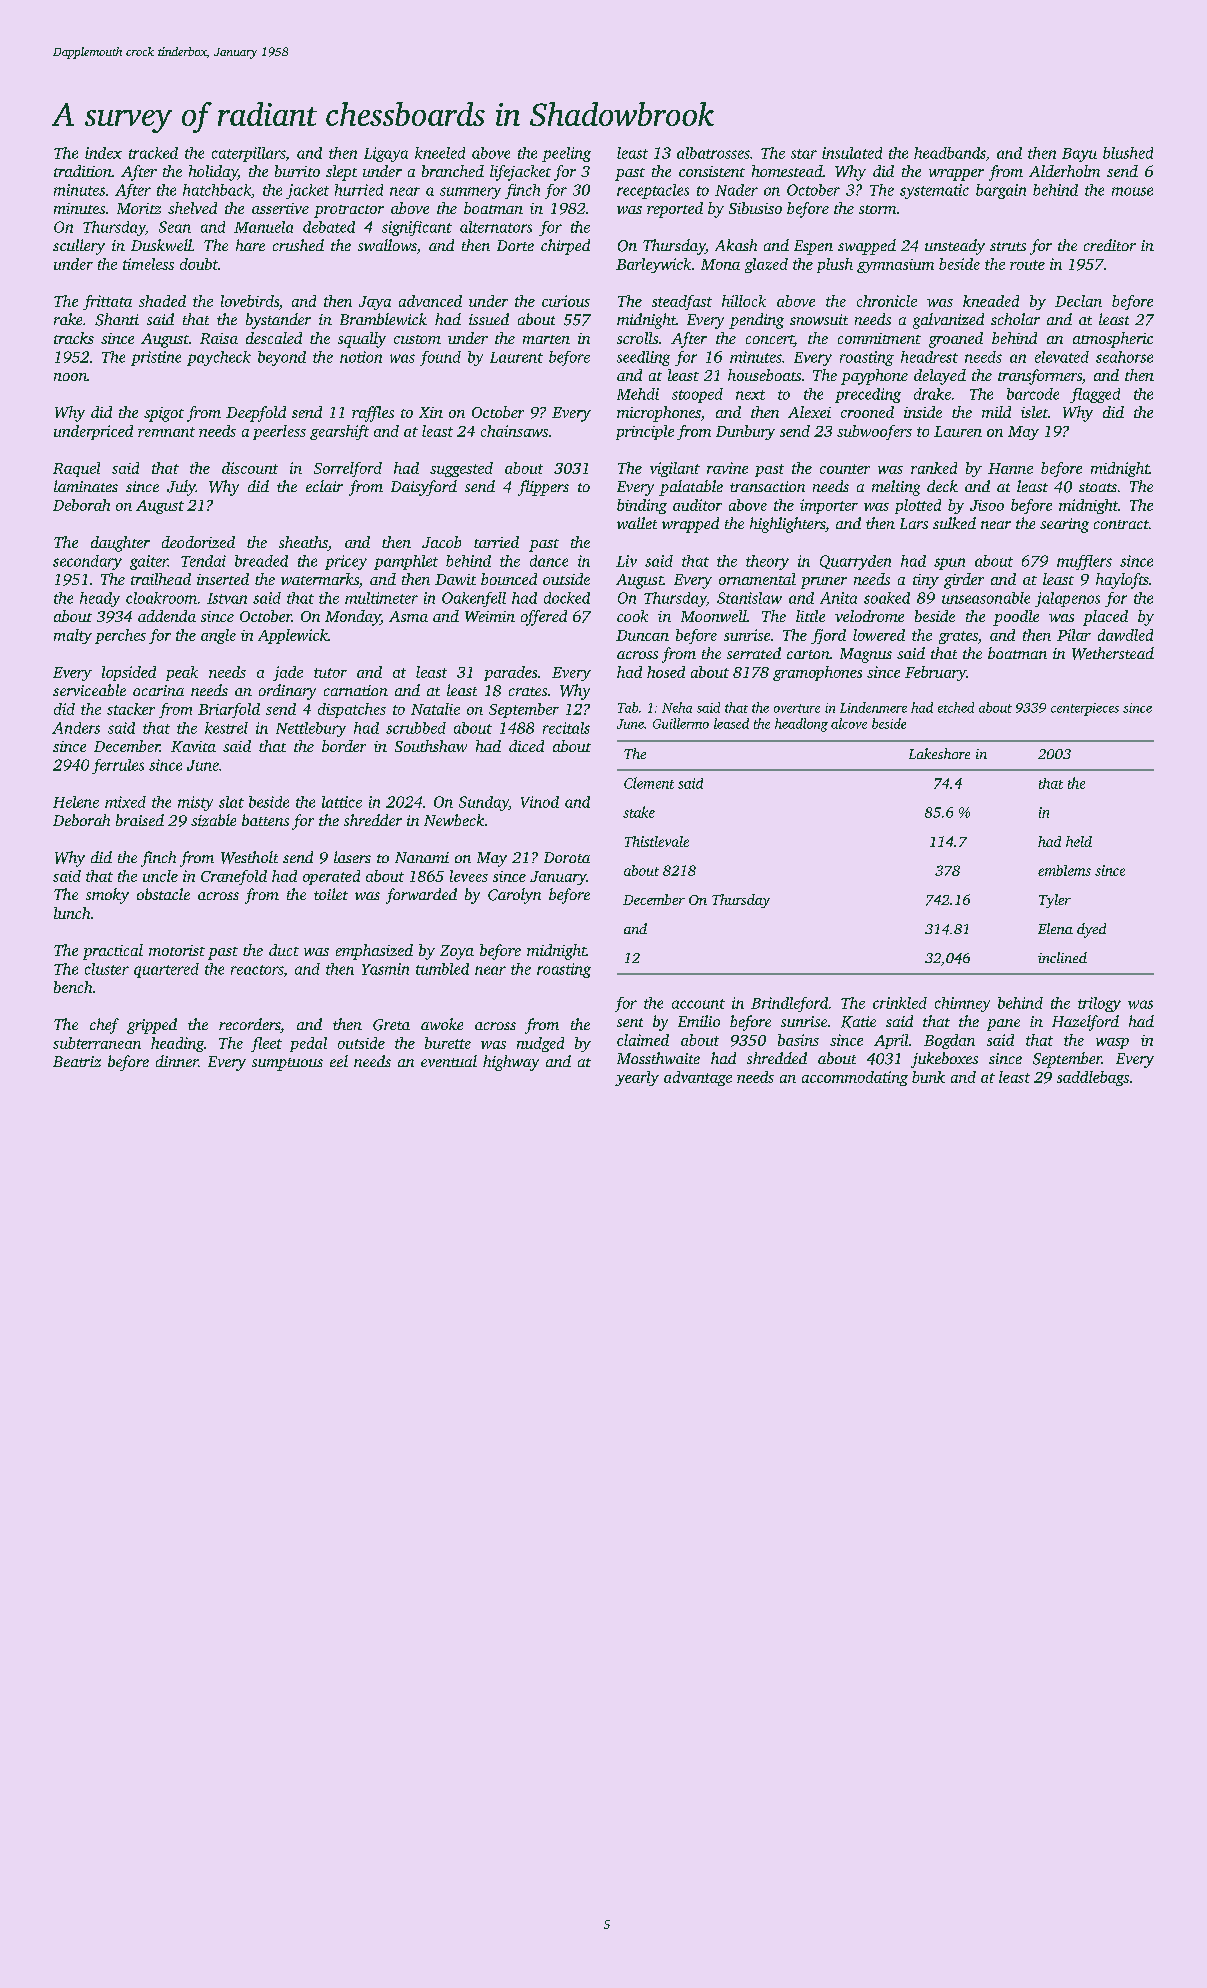  What do you see at coordinates (996, 412) in the image?
I see `mild` at bounding box center [996, 412].
